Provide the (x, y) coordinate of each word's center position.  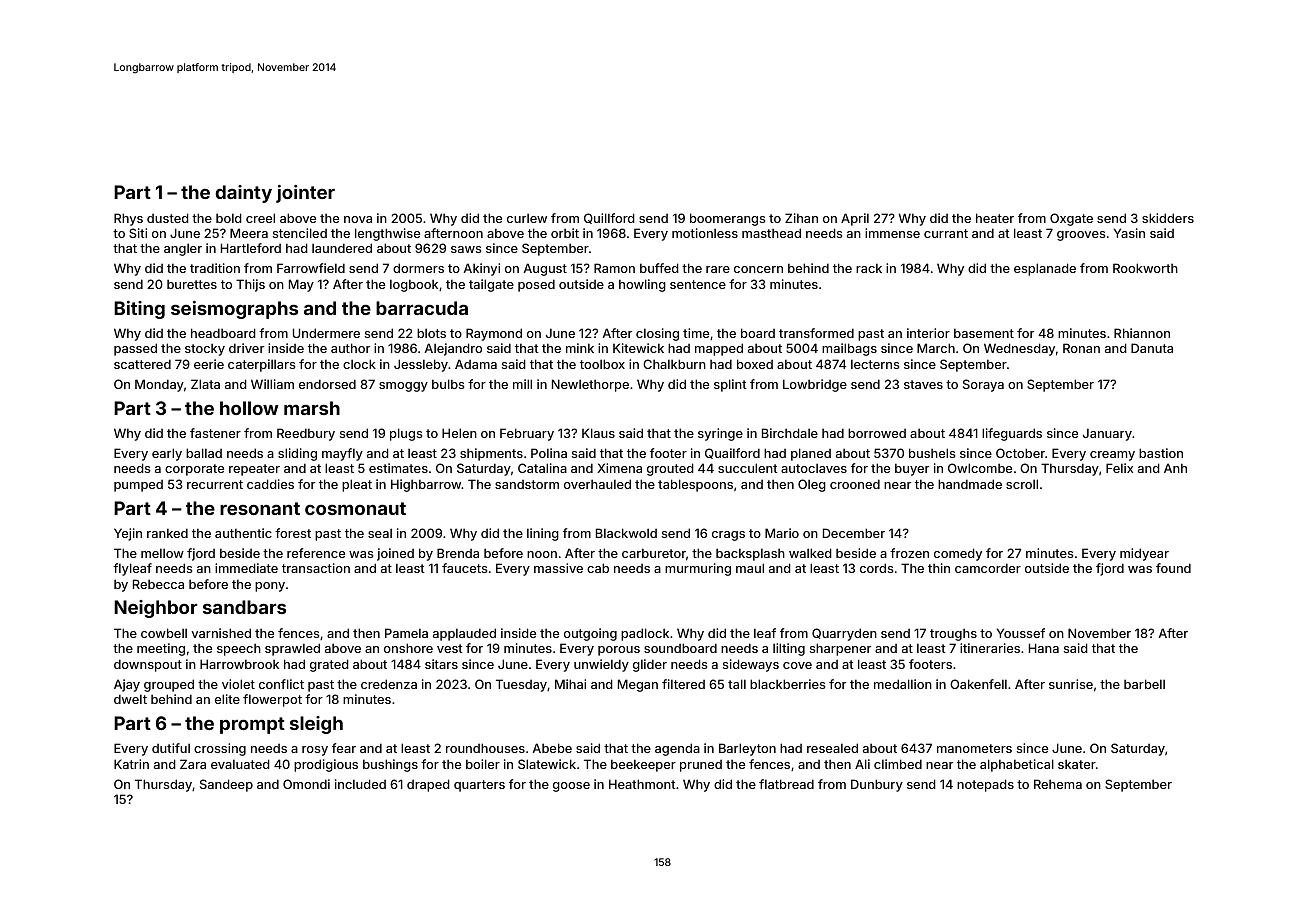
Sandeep (226, 785)
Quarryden (844, 634)
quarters (479, 786)
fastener (215, 433)
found (1173, 568)
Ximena (619, 468)
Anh (1175, 468)
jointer (305, 194)
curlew (527, 218)
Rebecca (158, 584)
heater (995, 218)
